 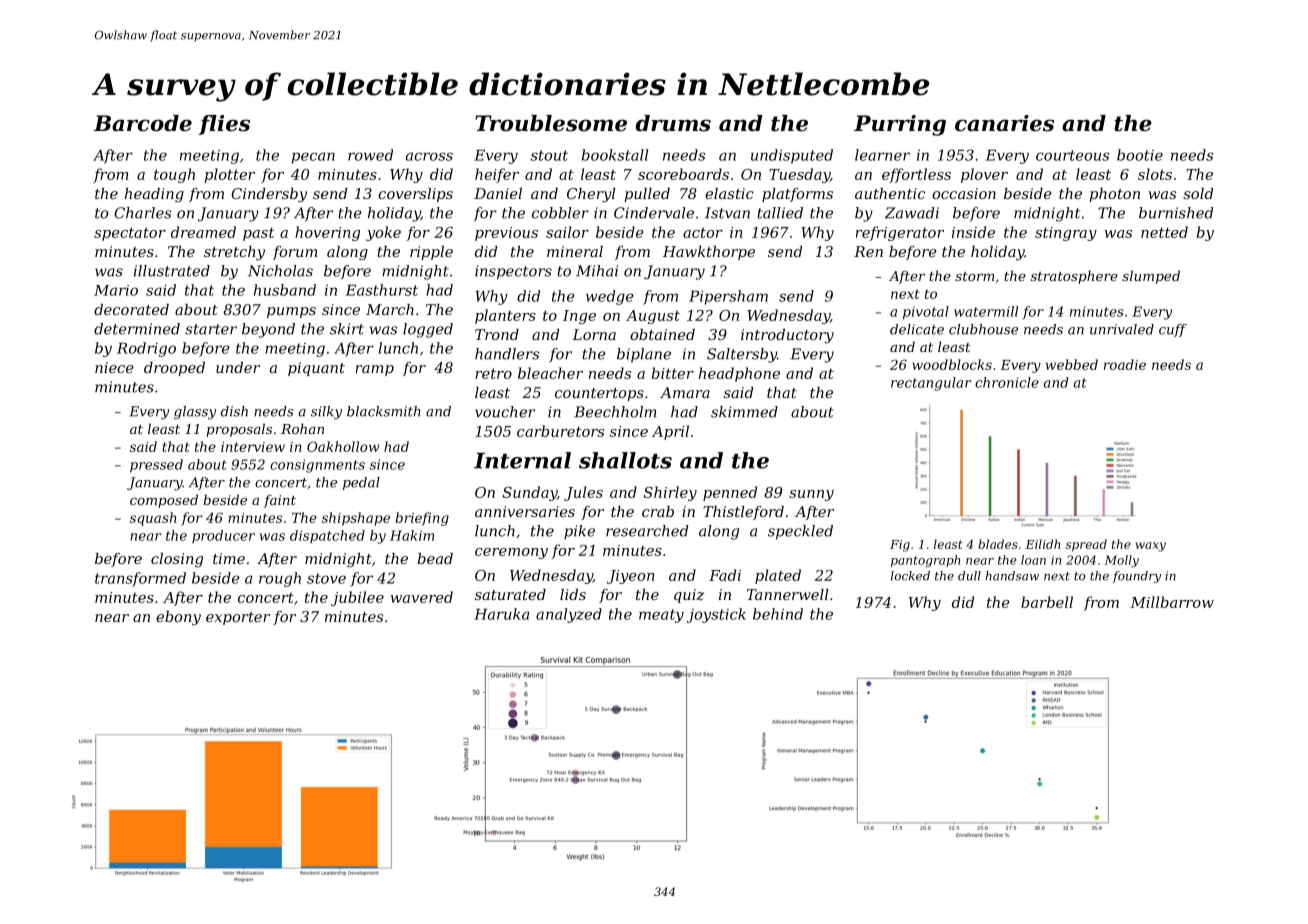 I want to click on drums, so click(x=673, y=123).
